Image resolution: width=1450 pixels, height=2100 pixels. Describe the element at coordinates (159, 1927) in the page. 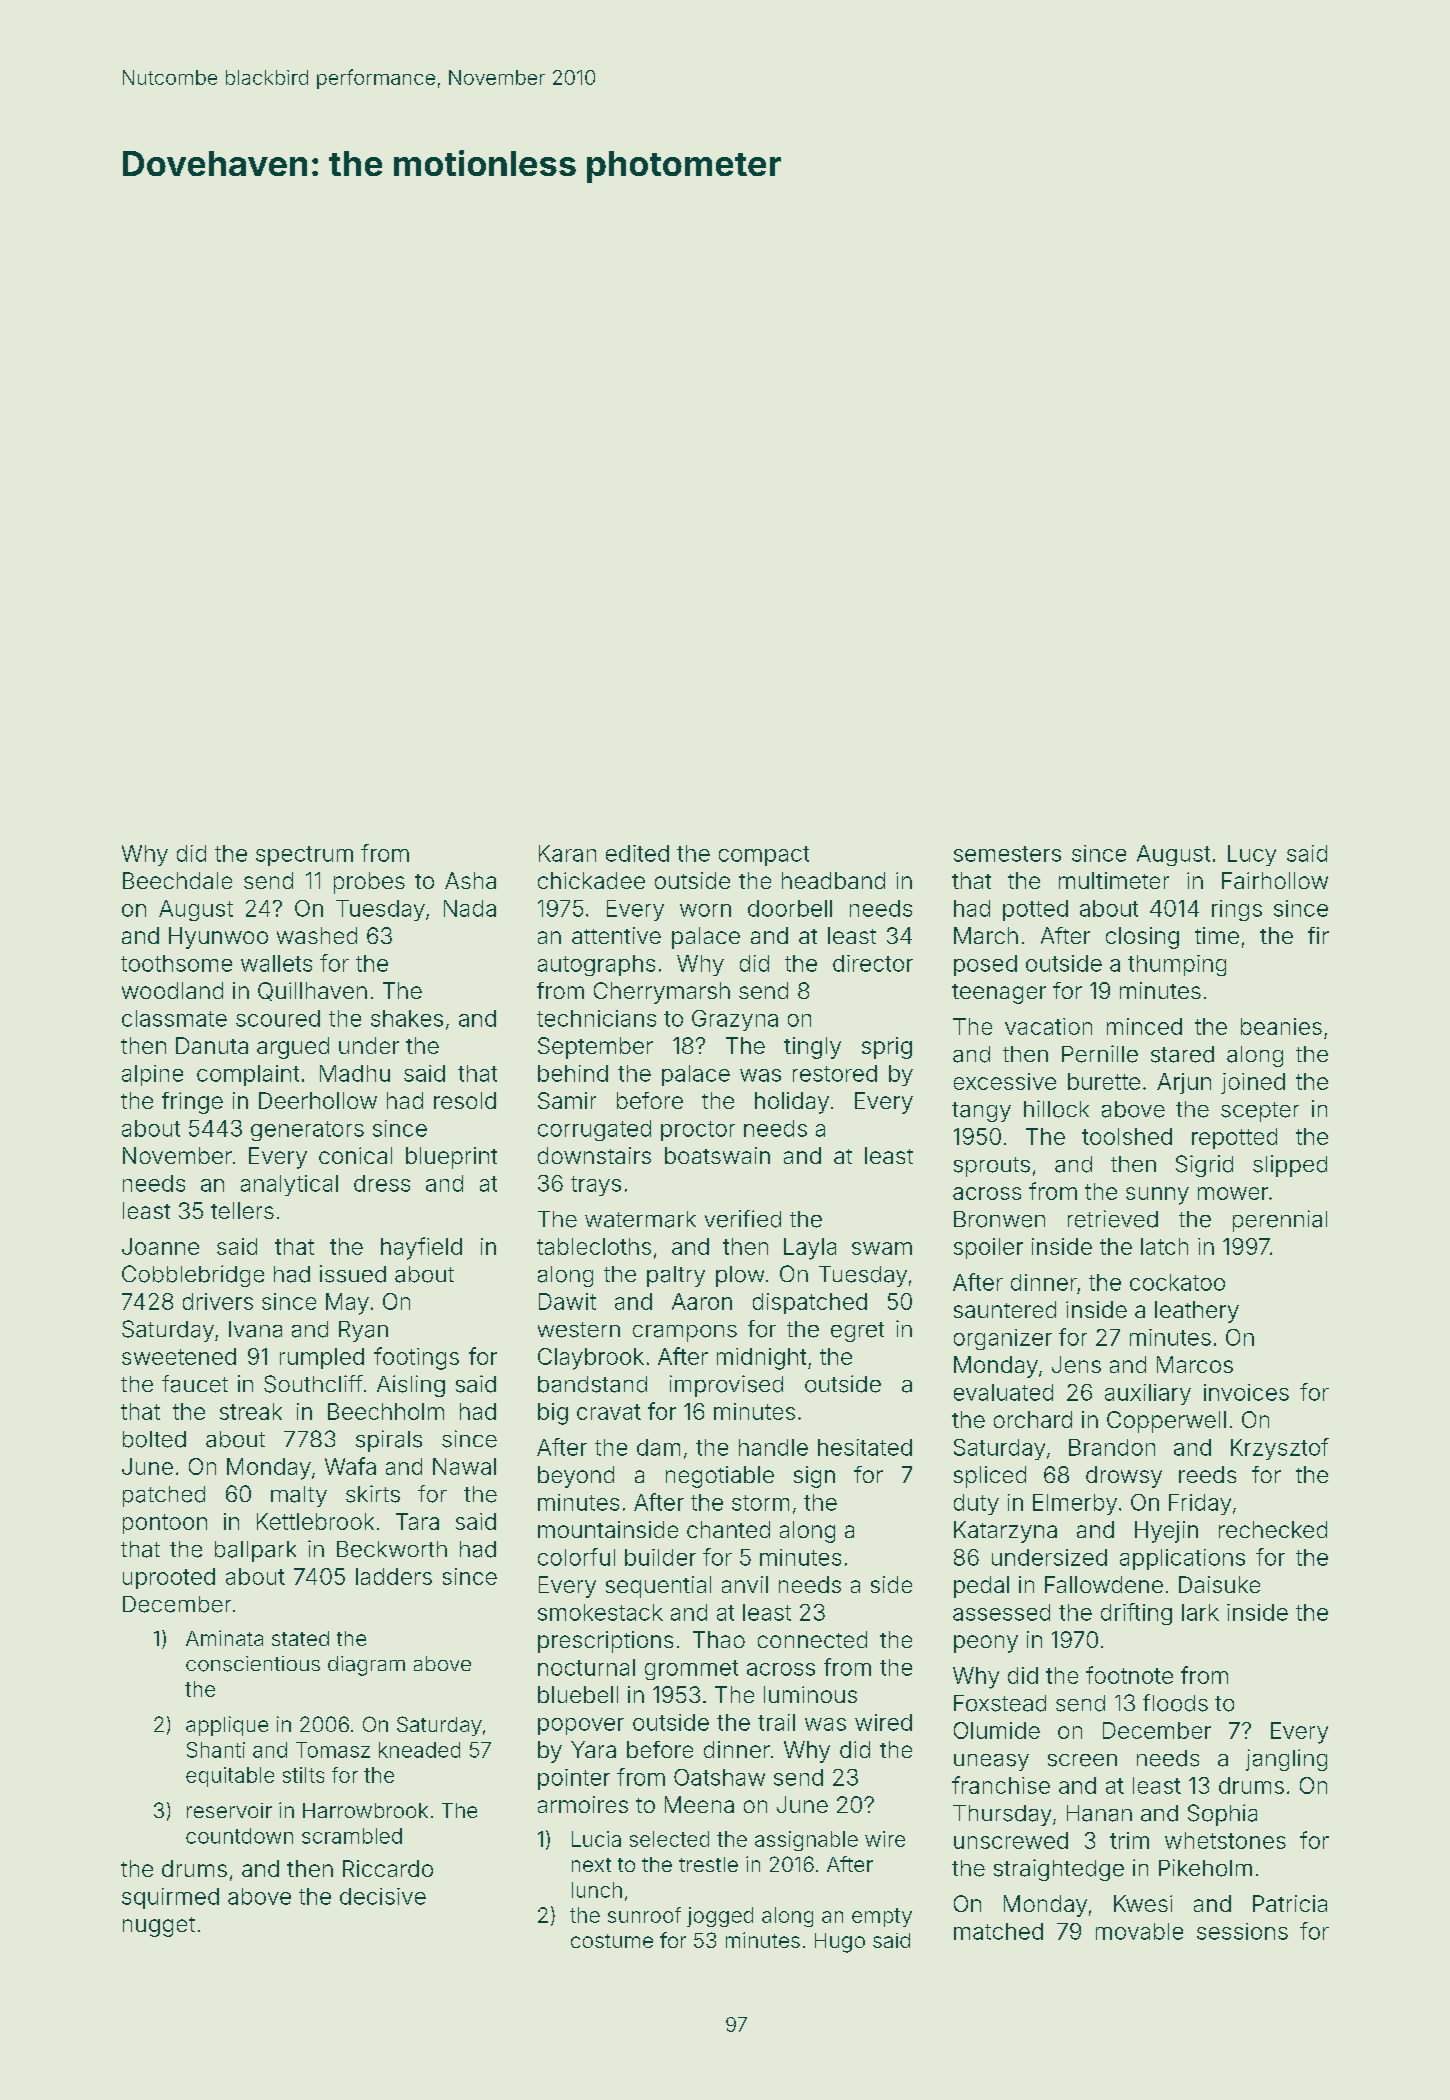

I see `nugget` at that location.
